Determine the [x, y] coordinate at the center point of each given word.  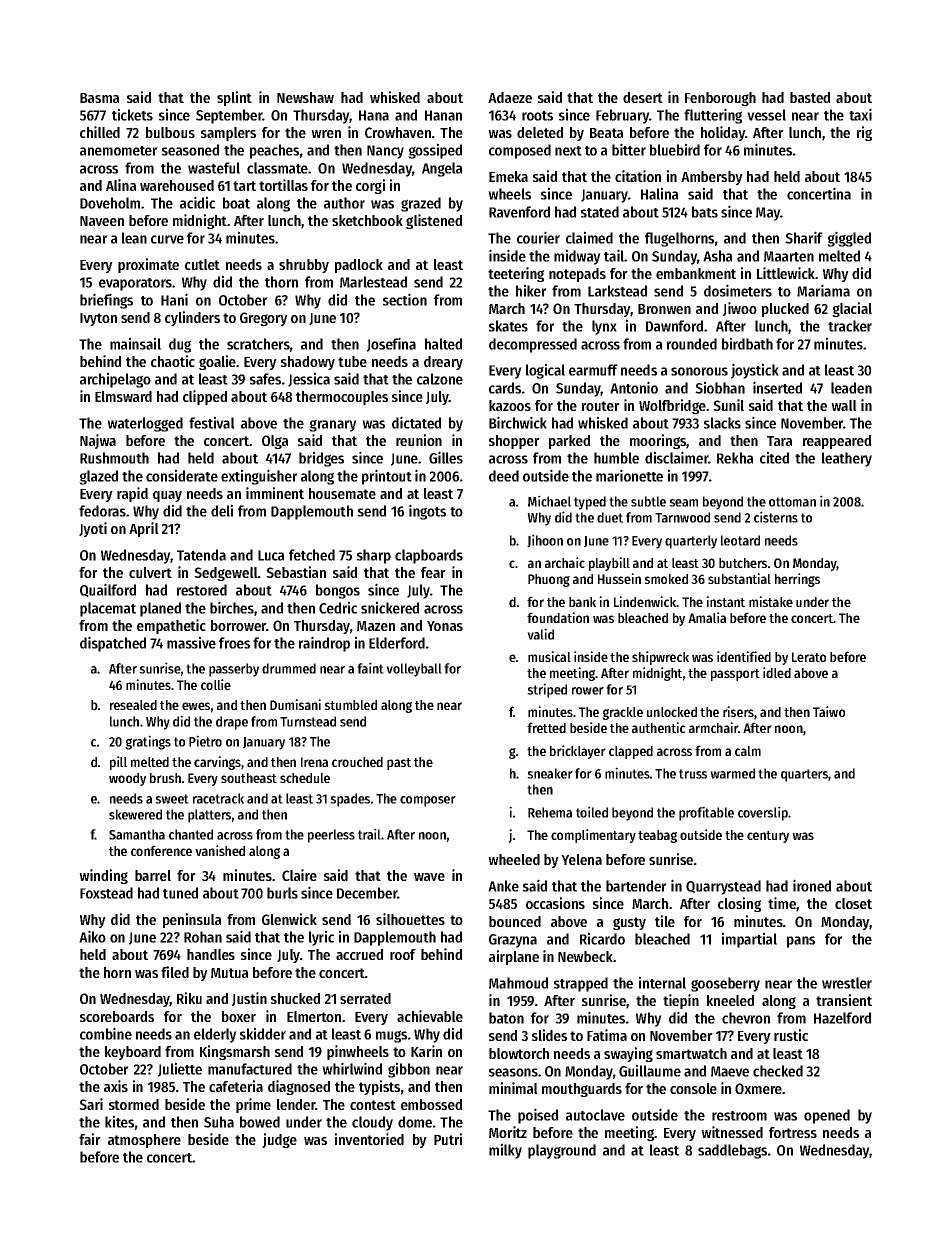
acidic [197, 202]
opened [827, 1116]
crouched [357, 762]
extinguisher [259, 477]
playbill [609, 564]
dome [415, 1122]
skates [508, 326]
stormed [134, 1104]
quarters [804, 775]
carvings [217, 763]
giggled [849, 239]
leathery [847, 459]
